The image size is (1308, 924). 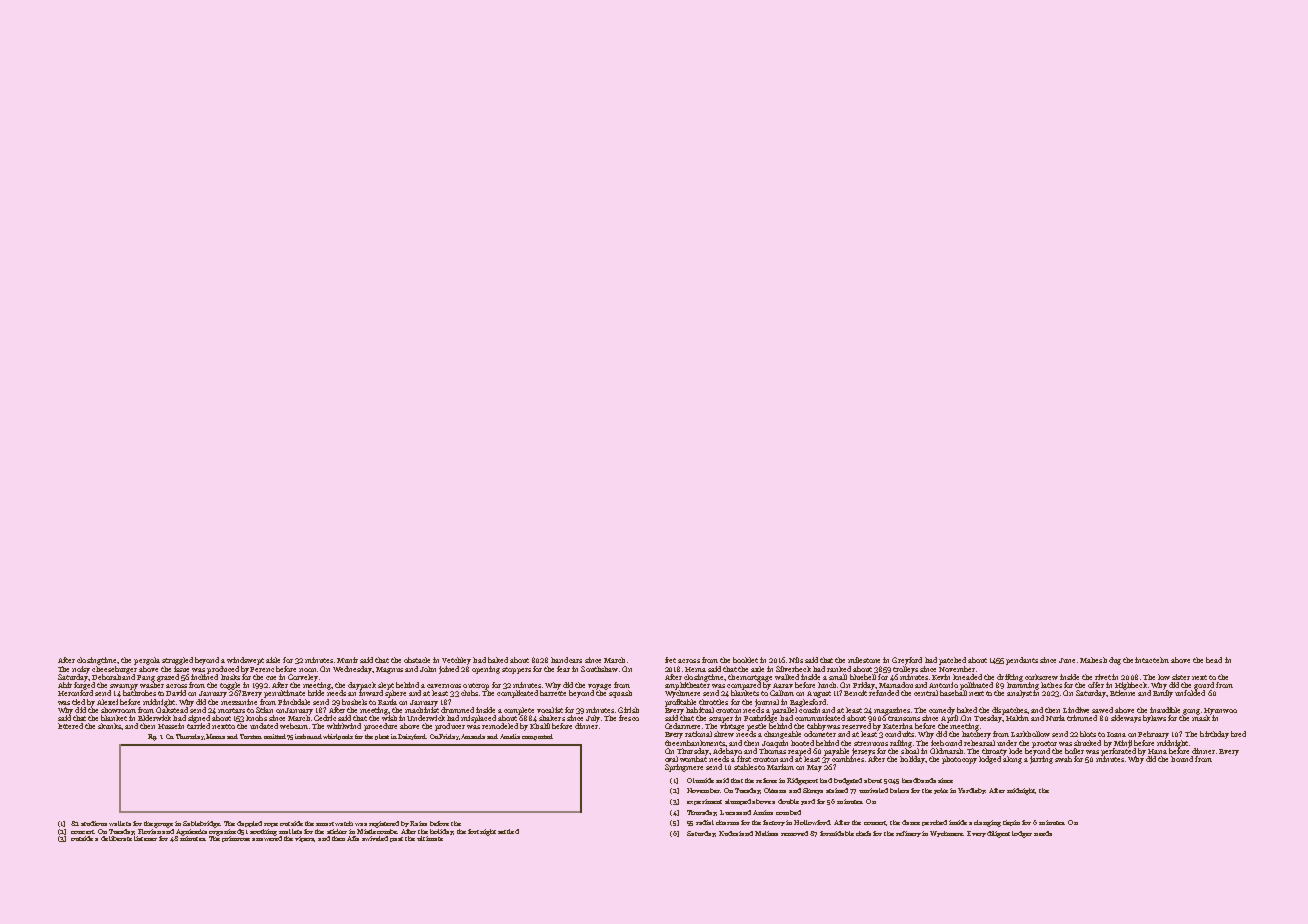 I want to click on primrose, so click(x=236, y=839).
